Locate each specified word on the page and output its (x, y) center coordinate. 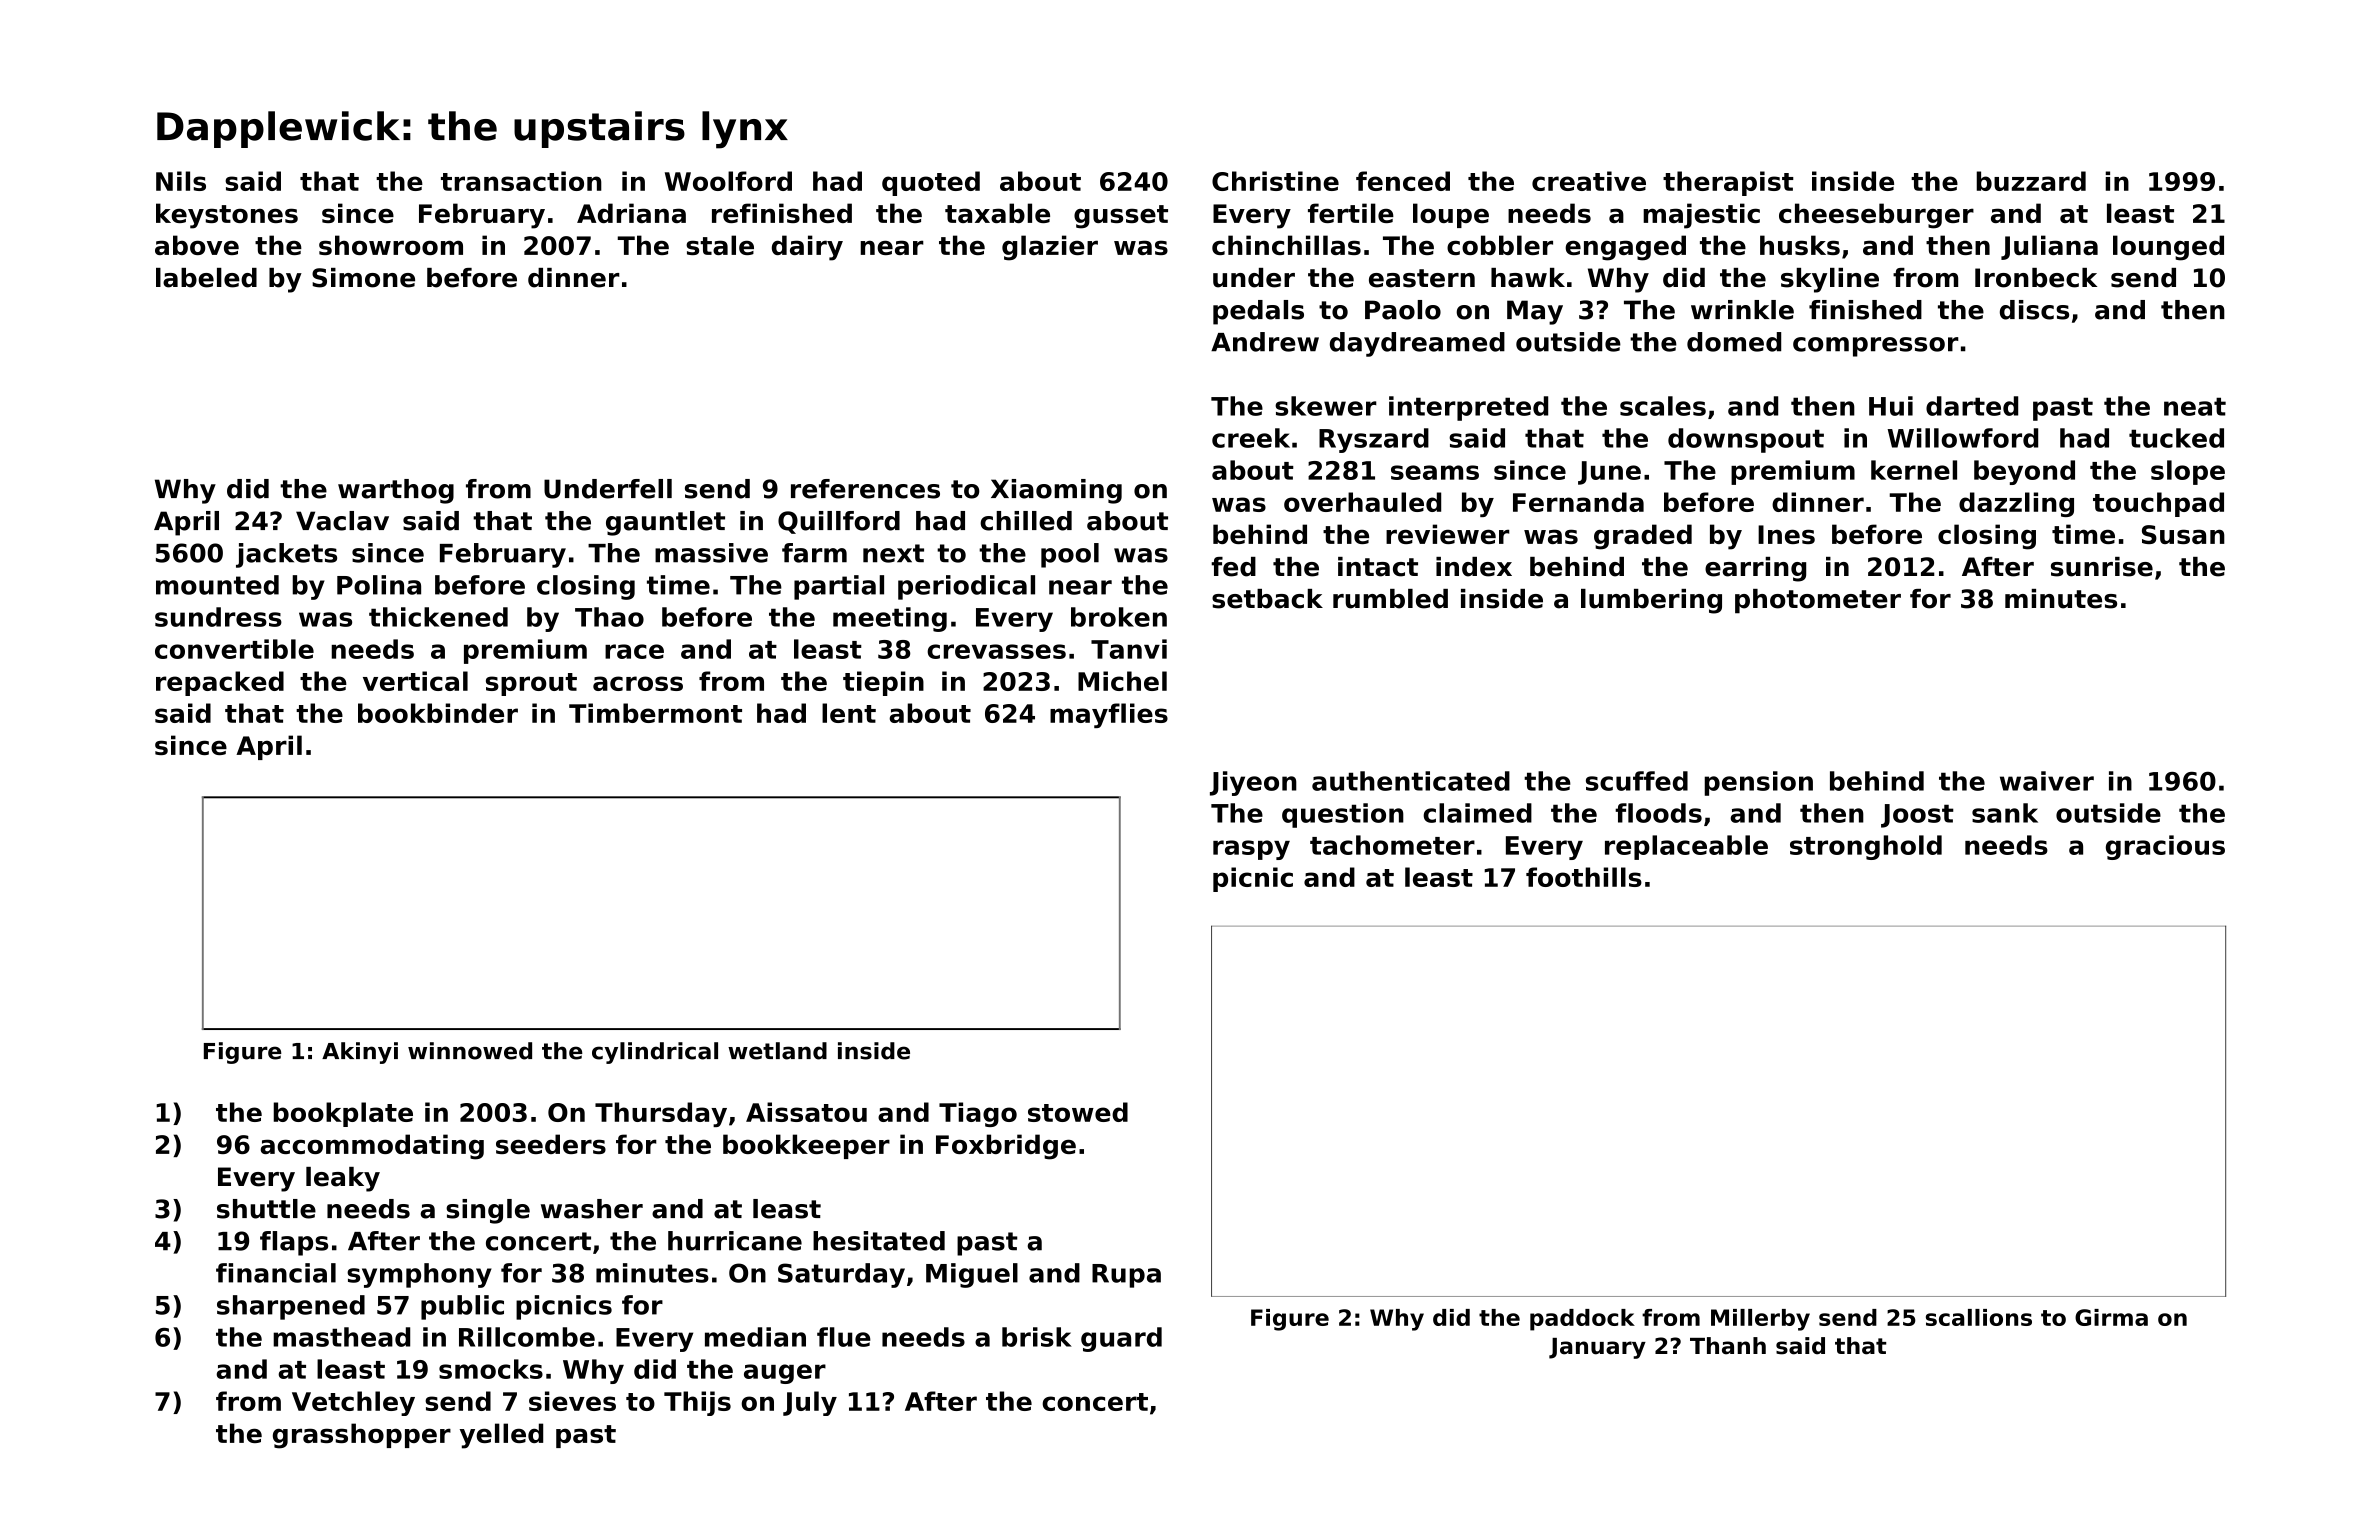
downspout (1746, 440)
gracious (2165, 847)
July (810, 1403)
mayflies (1109, 715)
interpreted (1468, 408)
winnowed (470, 1051)
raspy (1251, 850)
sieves (572, 1401)
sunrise (2102, 567)
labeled (206, 278)
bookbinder (438, 713)
